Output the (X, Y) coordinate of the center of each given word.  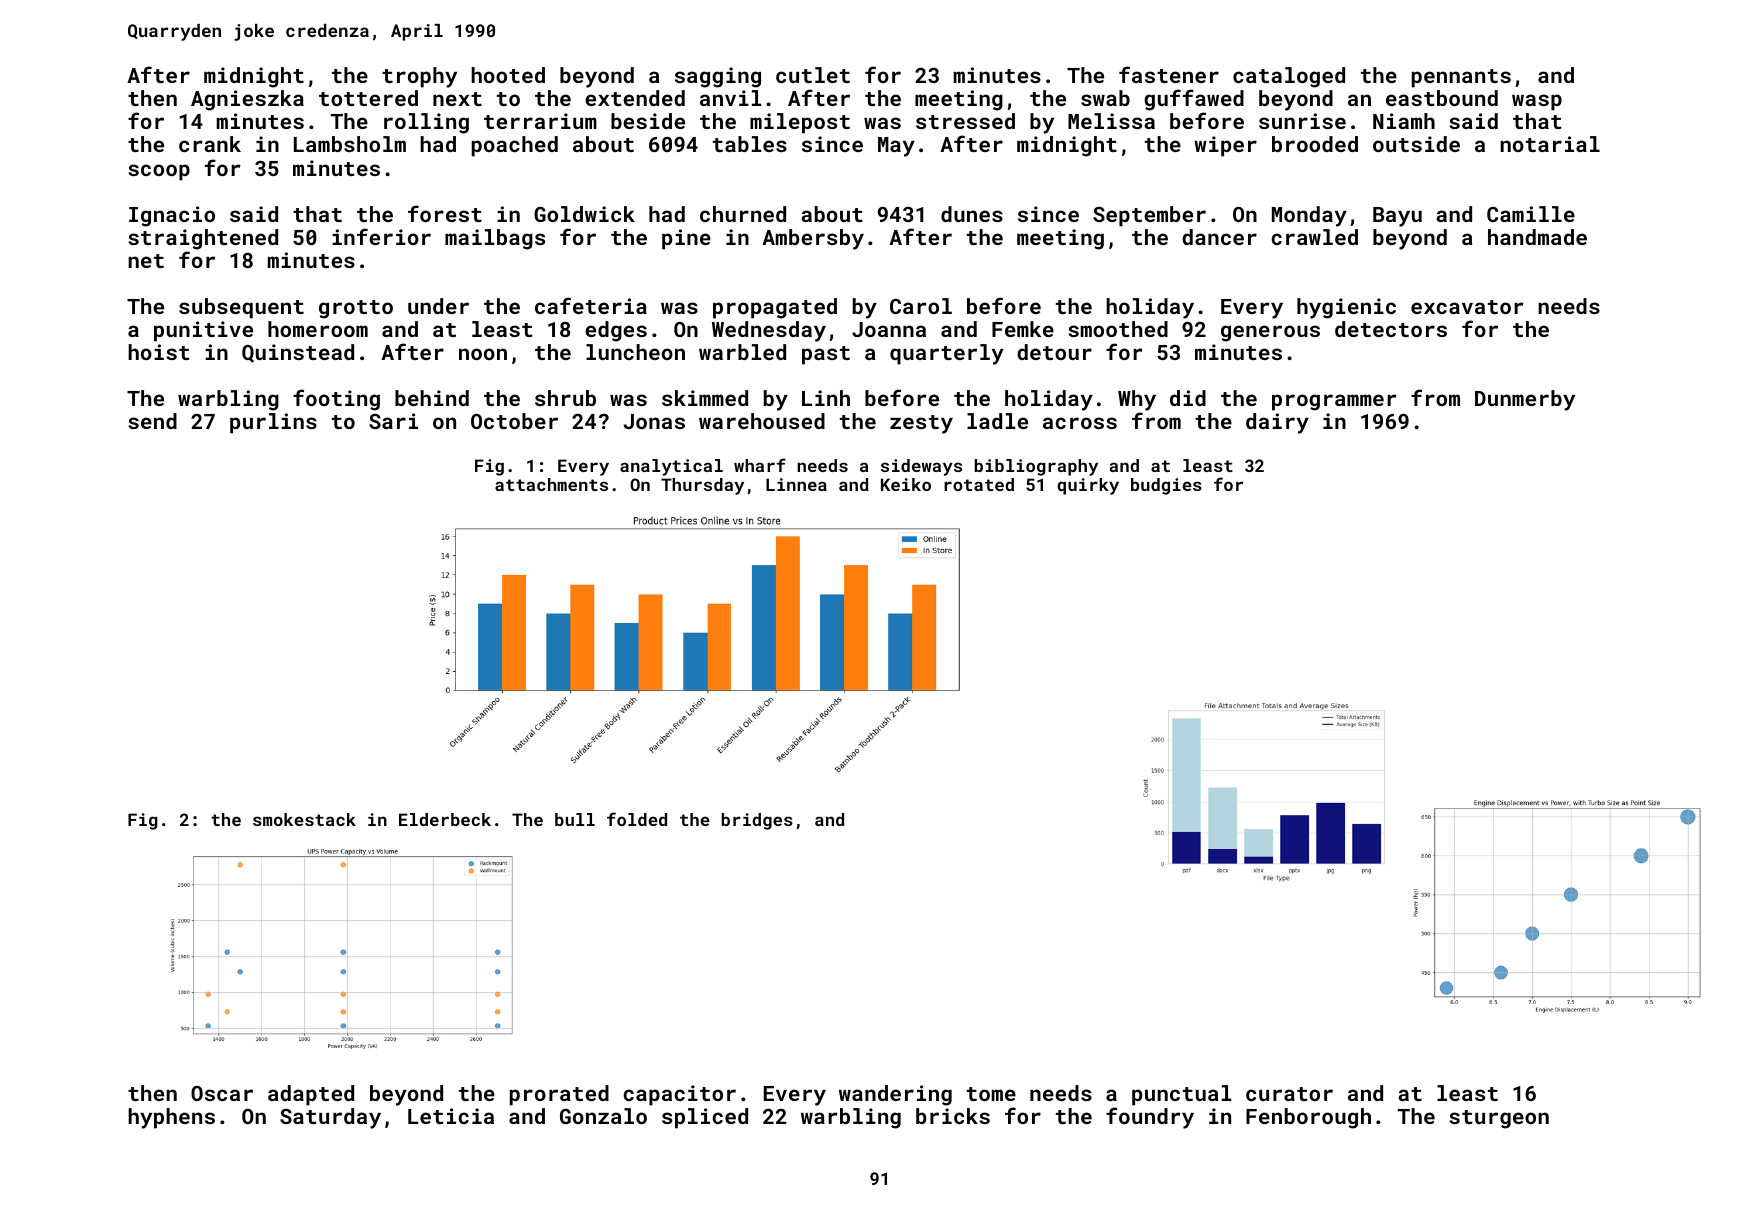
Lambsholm (350, 144)
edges (616, 331)
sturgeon (1499, 1119)
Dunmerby (1525, 400)
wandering (895, 1095)
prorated (559, 1095)
